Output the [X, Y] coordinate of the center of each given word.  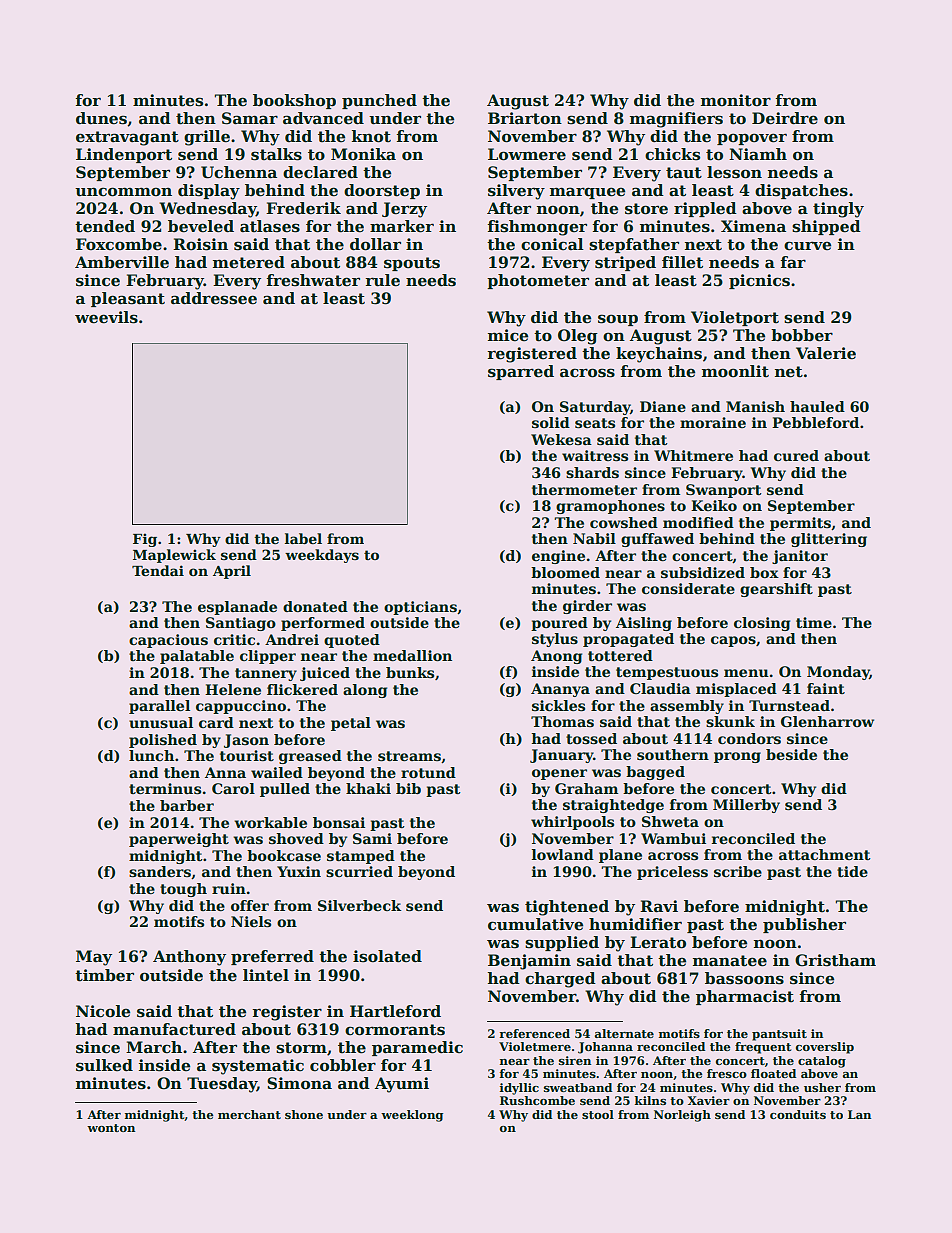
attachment [825, 854]
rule [382, 280]
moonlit [735, 371]
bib [408, 788]
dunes [101, 118]
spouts [412, 264]
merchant [249, 1114]
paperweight [179, 840]
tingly [838, 210]
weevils [106, 317]
